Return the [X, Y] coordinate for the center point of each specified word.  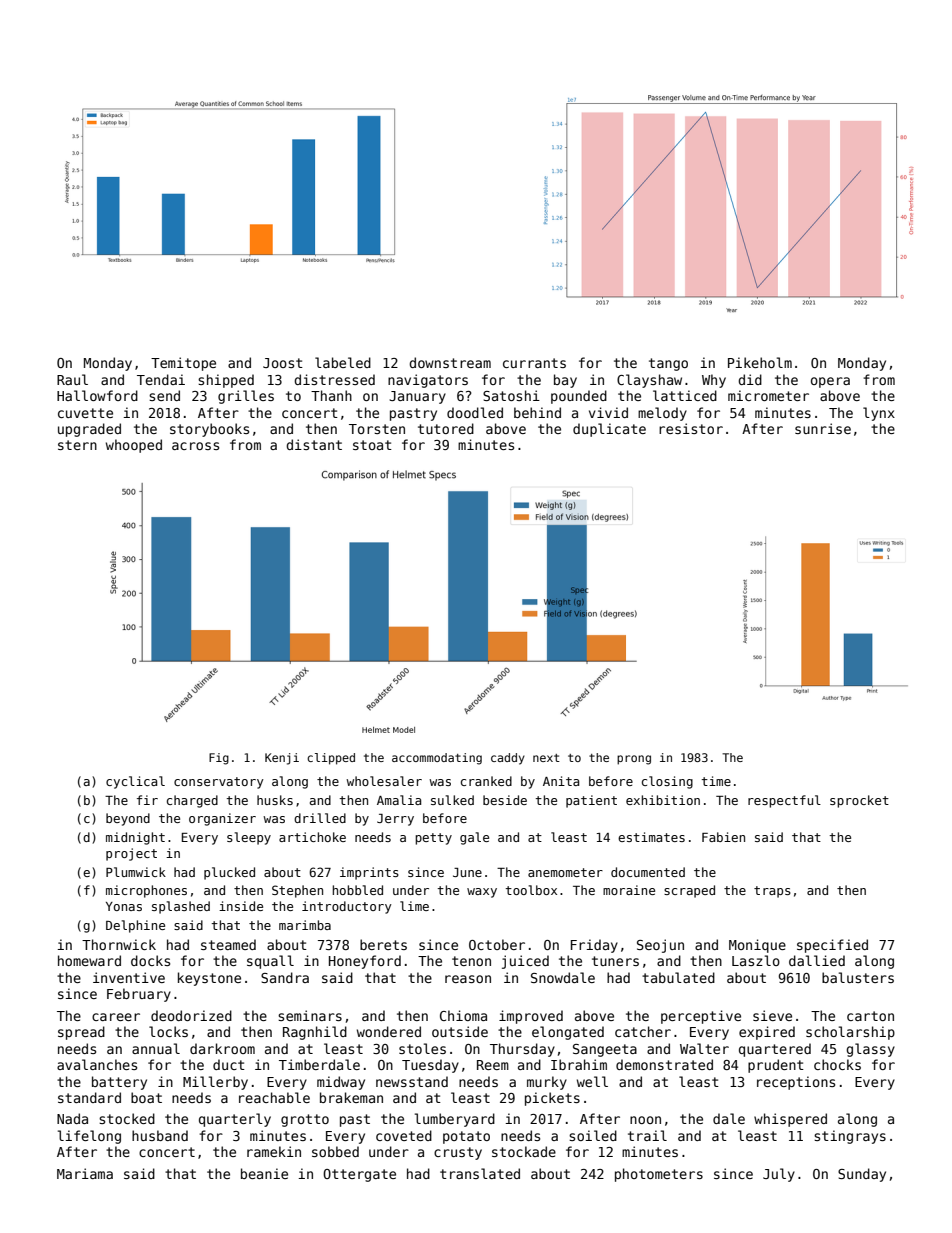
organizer [222, 819]
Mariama [85, 1173]
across [195, 446]
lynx [879, 414]
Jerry [395, 820]
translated [480, 1173]
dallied [817, 960]
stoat [372, 445]
